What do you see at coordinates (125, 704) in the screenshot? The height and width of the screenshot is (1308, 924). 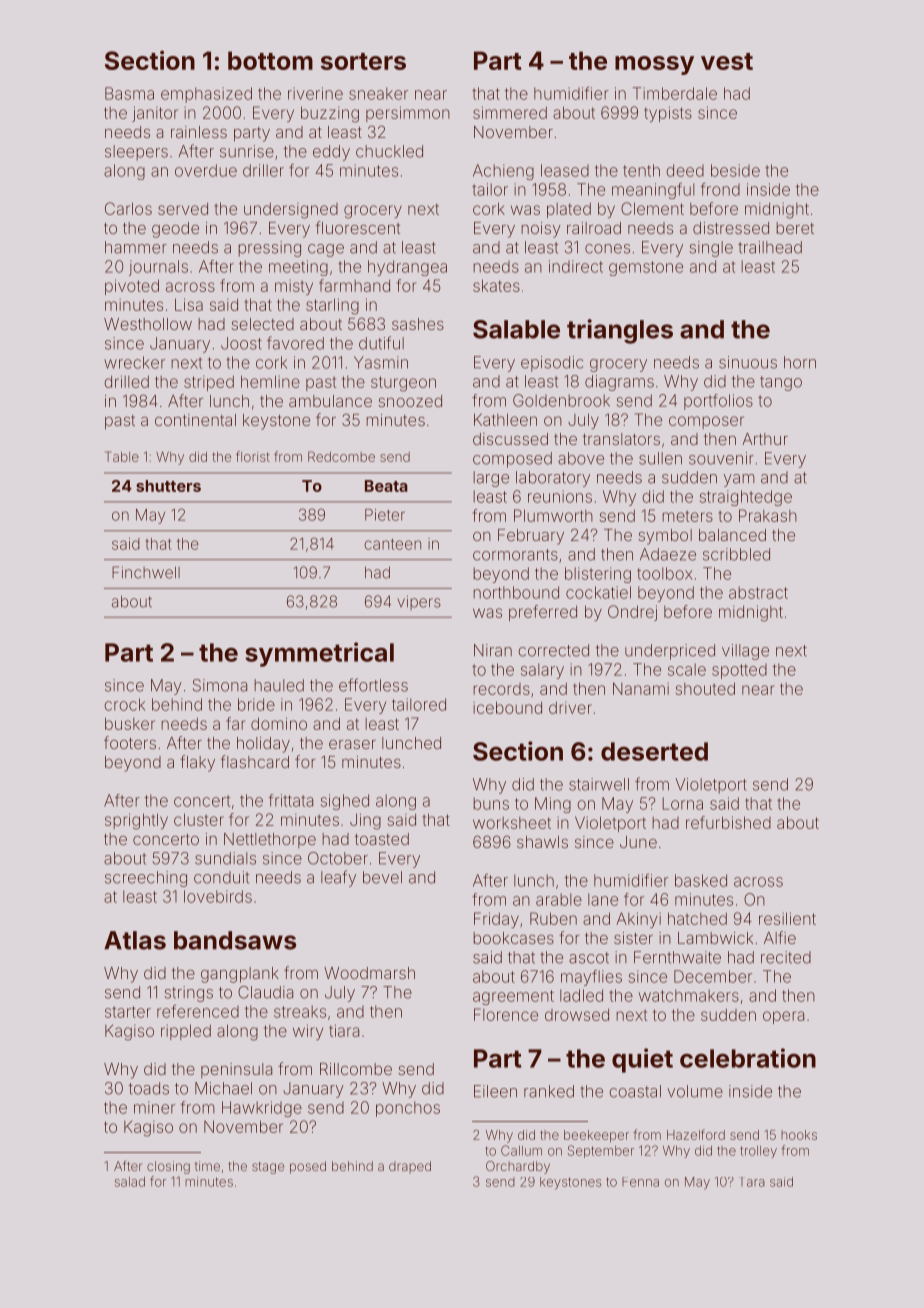 I see `crock` at bounding box center [125, 704].
